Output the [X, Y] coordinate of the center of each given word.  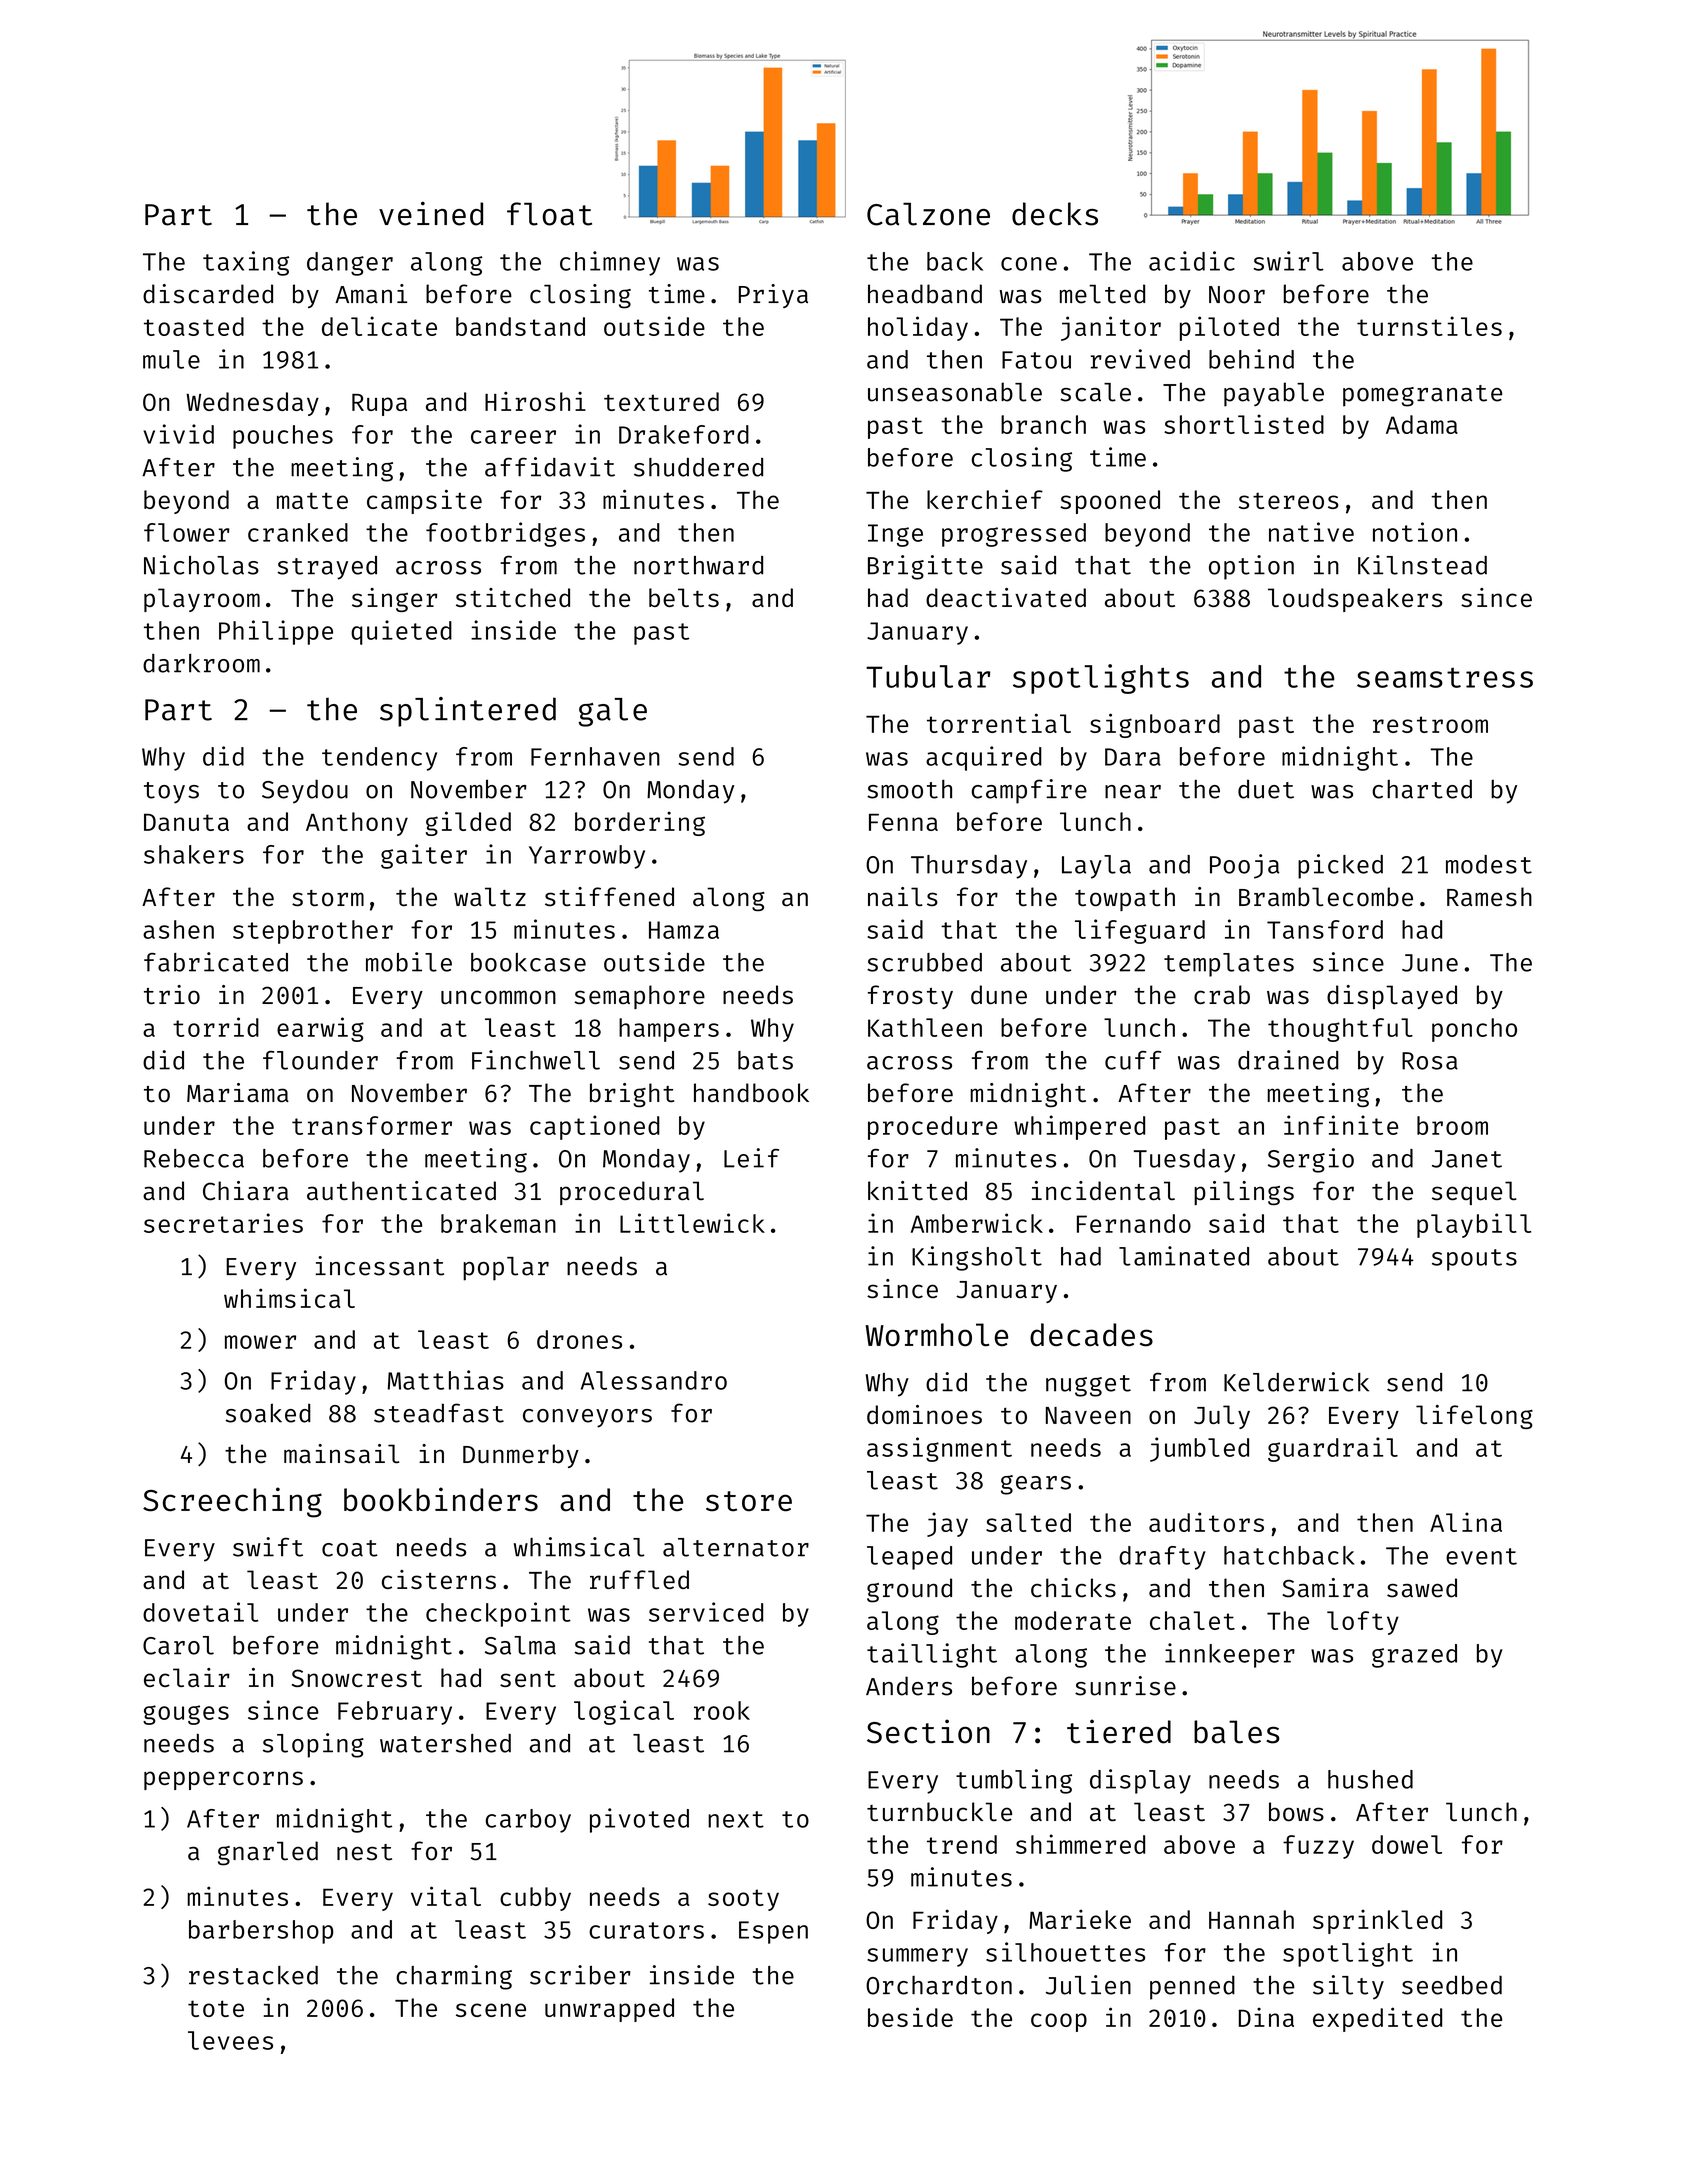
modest [1489, 864]
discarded [208, 294]
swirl [1289, 261]
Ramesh [1489, 897]
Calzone [928, 214]
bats [765, 1060]
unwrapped [609, 2010]
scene [491, 2010]
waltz [490, 897]
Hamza [684, 930]
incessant [379, 1266]
